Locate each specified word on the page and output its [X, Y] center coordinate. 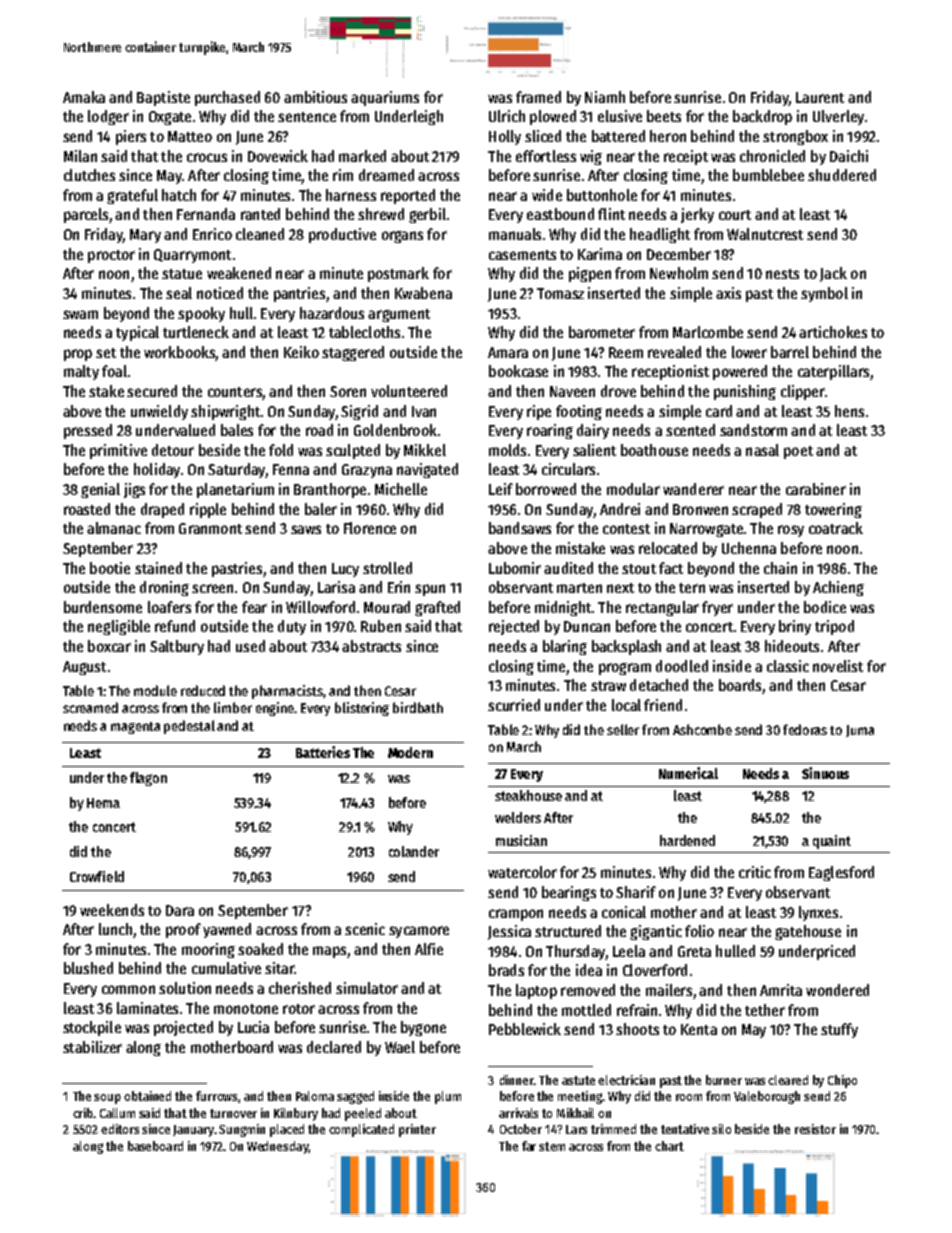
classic [788, 666]
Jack [833, 274]
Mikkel [425, 450]
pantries [299, 294]
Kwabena [423, 293]
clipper [803, 392]
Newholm [679, 273]
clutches [89, 175]
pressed [88, 431]
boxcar [109, 646]
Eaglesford [841, 873]
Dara [180, 910]
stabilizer [92, 1047]
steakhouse [528, 795]
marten [579, 588]
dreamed [386, 175]
